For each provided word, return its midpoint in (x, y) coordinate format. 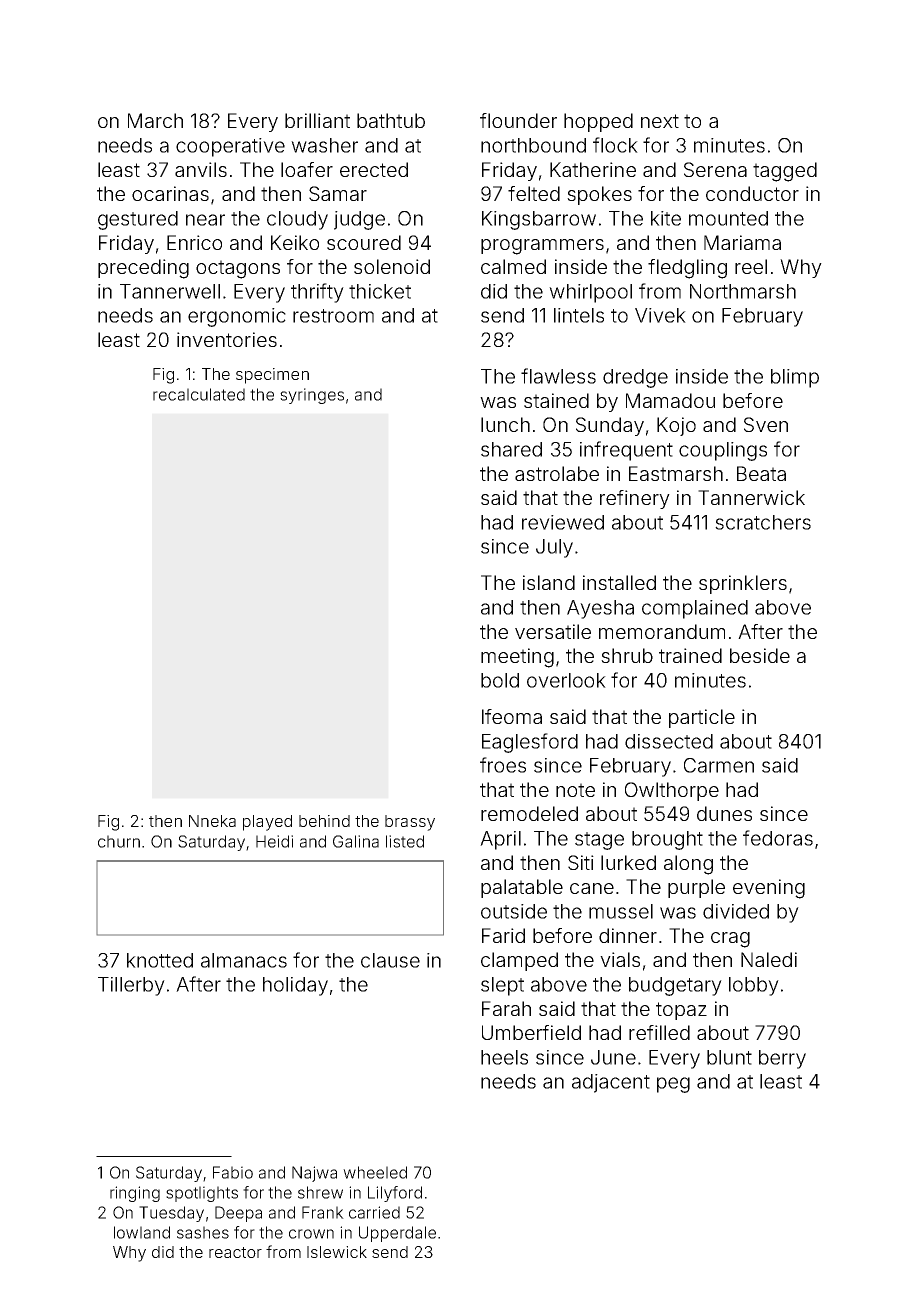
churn (119, 841)
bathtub (391, 120)
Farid (503, 935)
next (660, 121)
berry (782, 1059)
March (155, 120)
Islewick (337, 1252)
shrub (627, 655)
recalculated (199, 394)
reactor (235, 1252)
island (549, 582)
